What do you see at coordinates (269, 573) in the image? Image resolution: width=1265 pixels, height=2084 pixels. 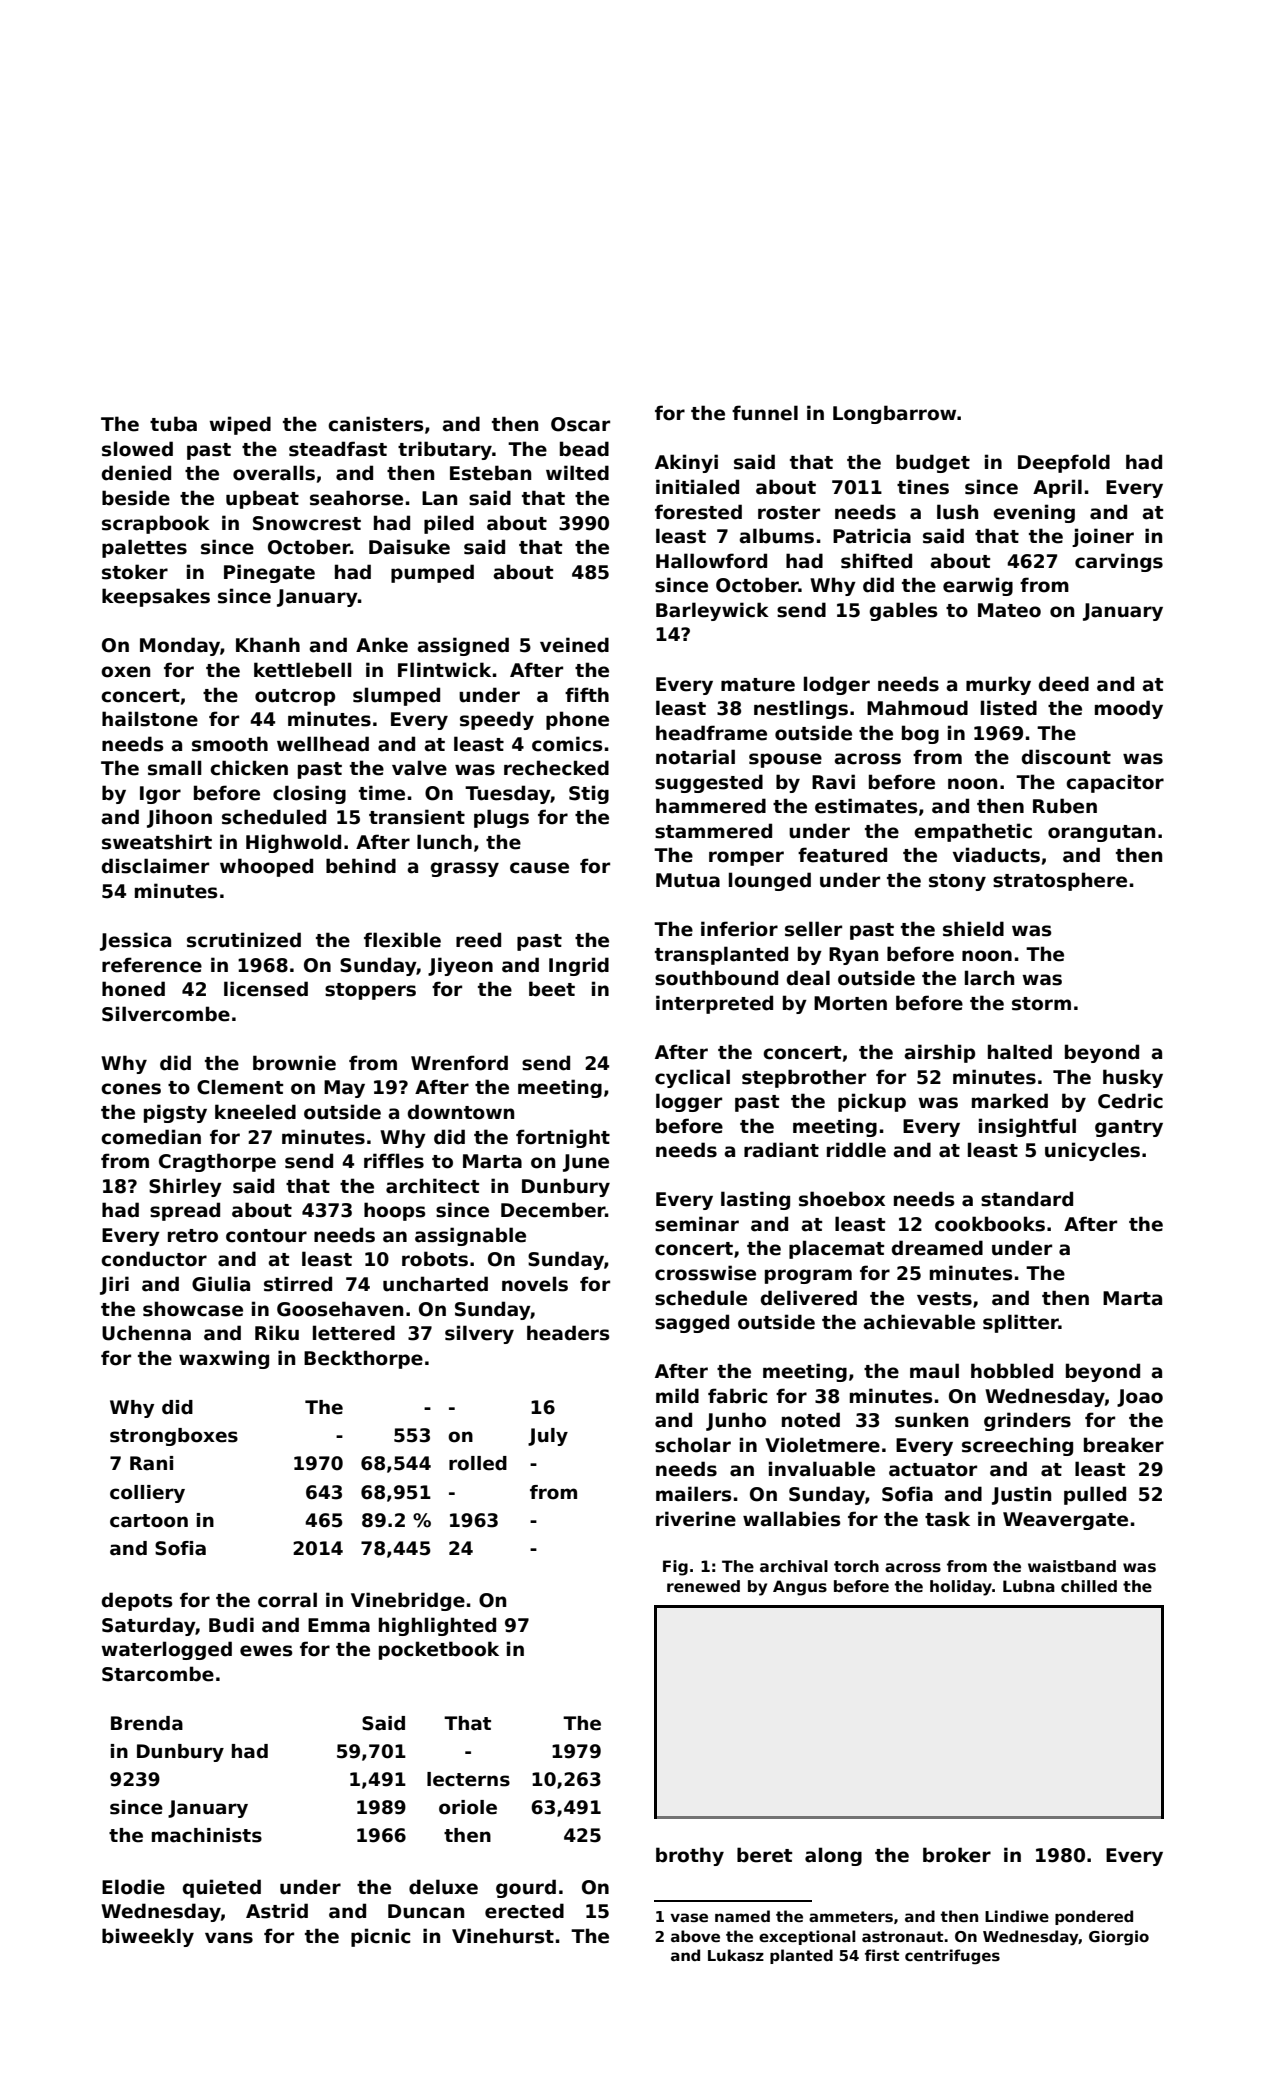 I see `Pinegate` at bounding box center [269, 573].
